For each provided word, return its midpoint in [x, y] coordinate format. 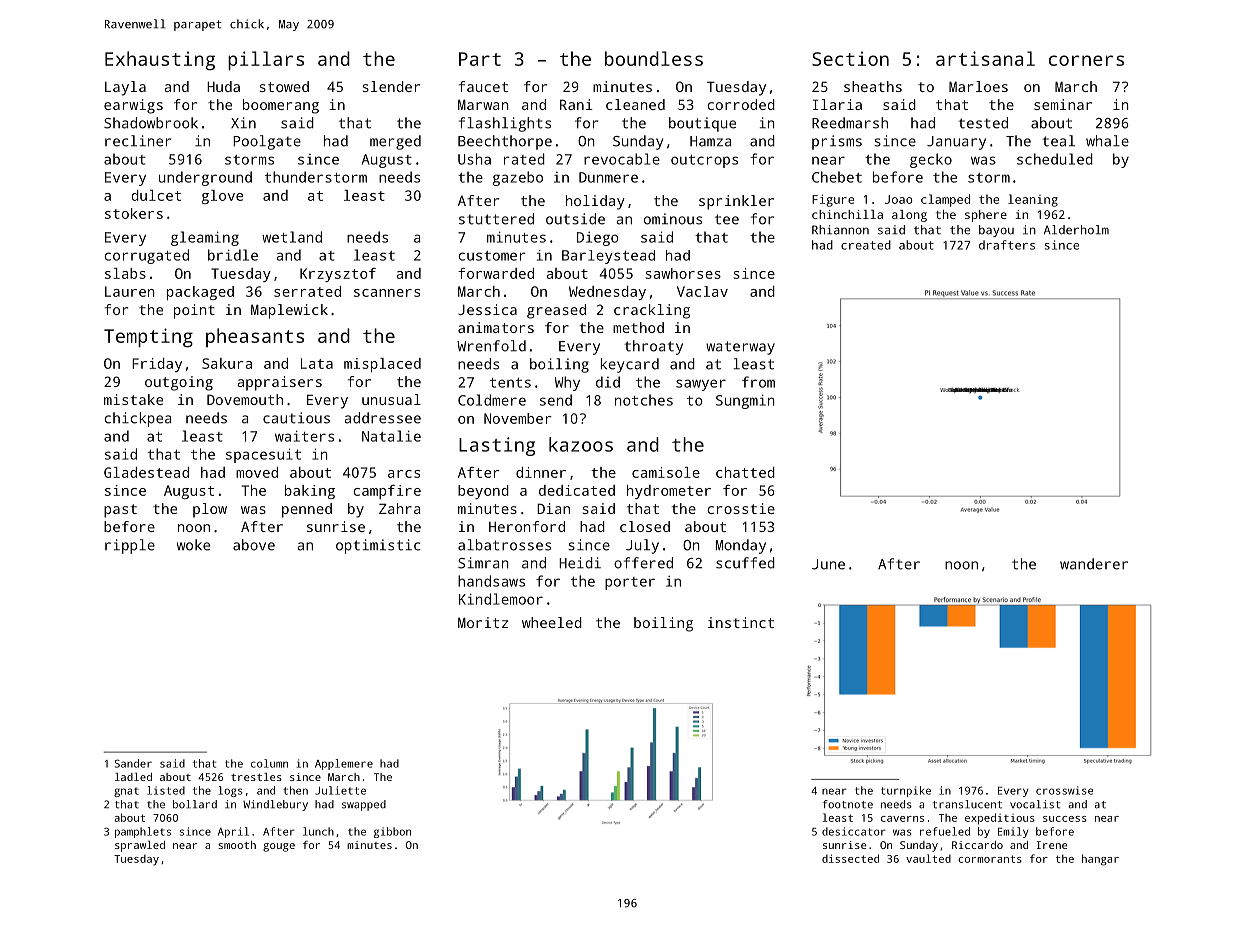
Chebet [837, 177]
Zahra [399, 508]
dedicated [577, 490]
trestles [256, 777]
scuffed [745, 563]
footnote [848, 804]
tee [727, 219]
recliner [138, 141]
